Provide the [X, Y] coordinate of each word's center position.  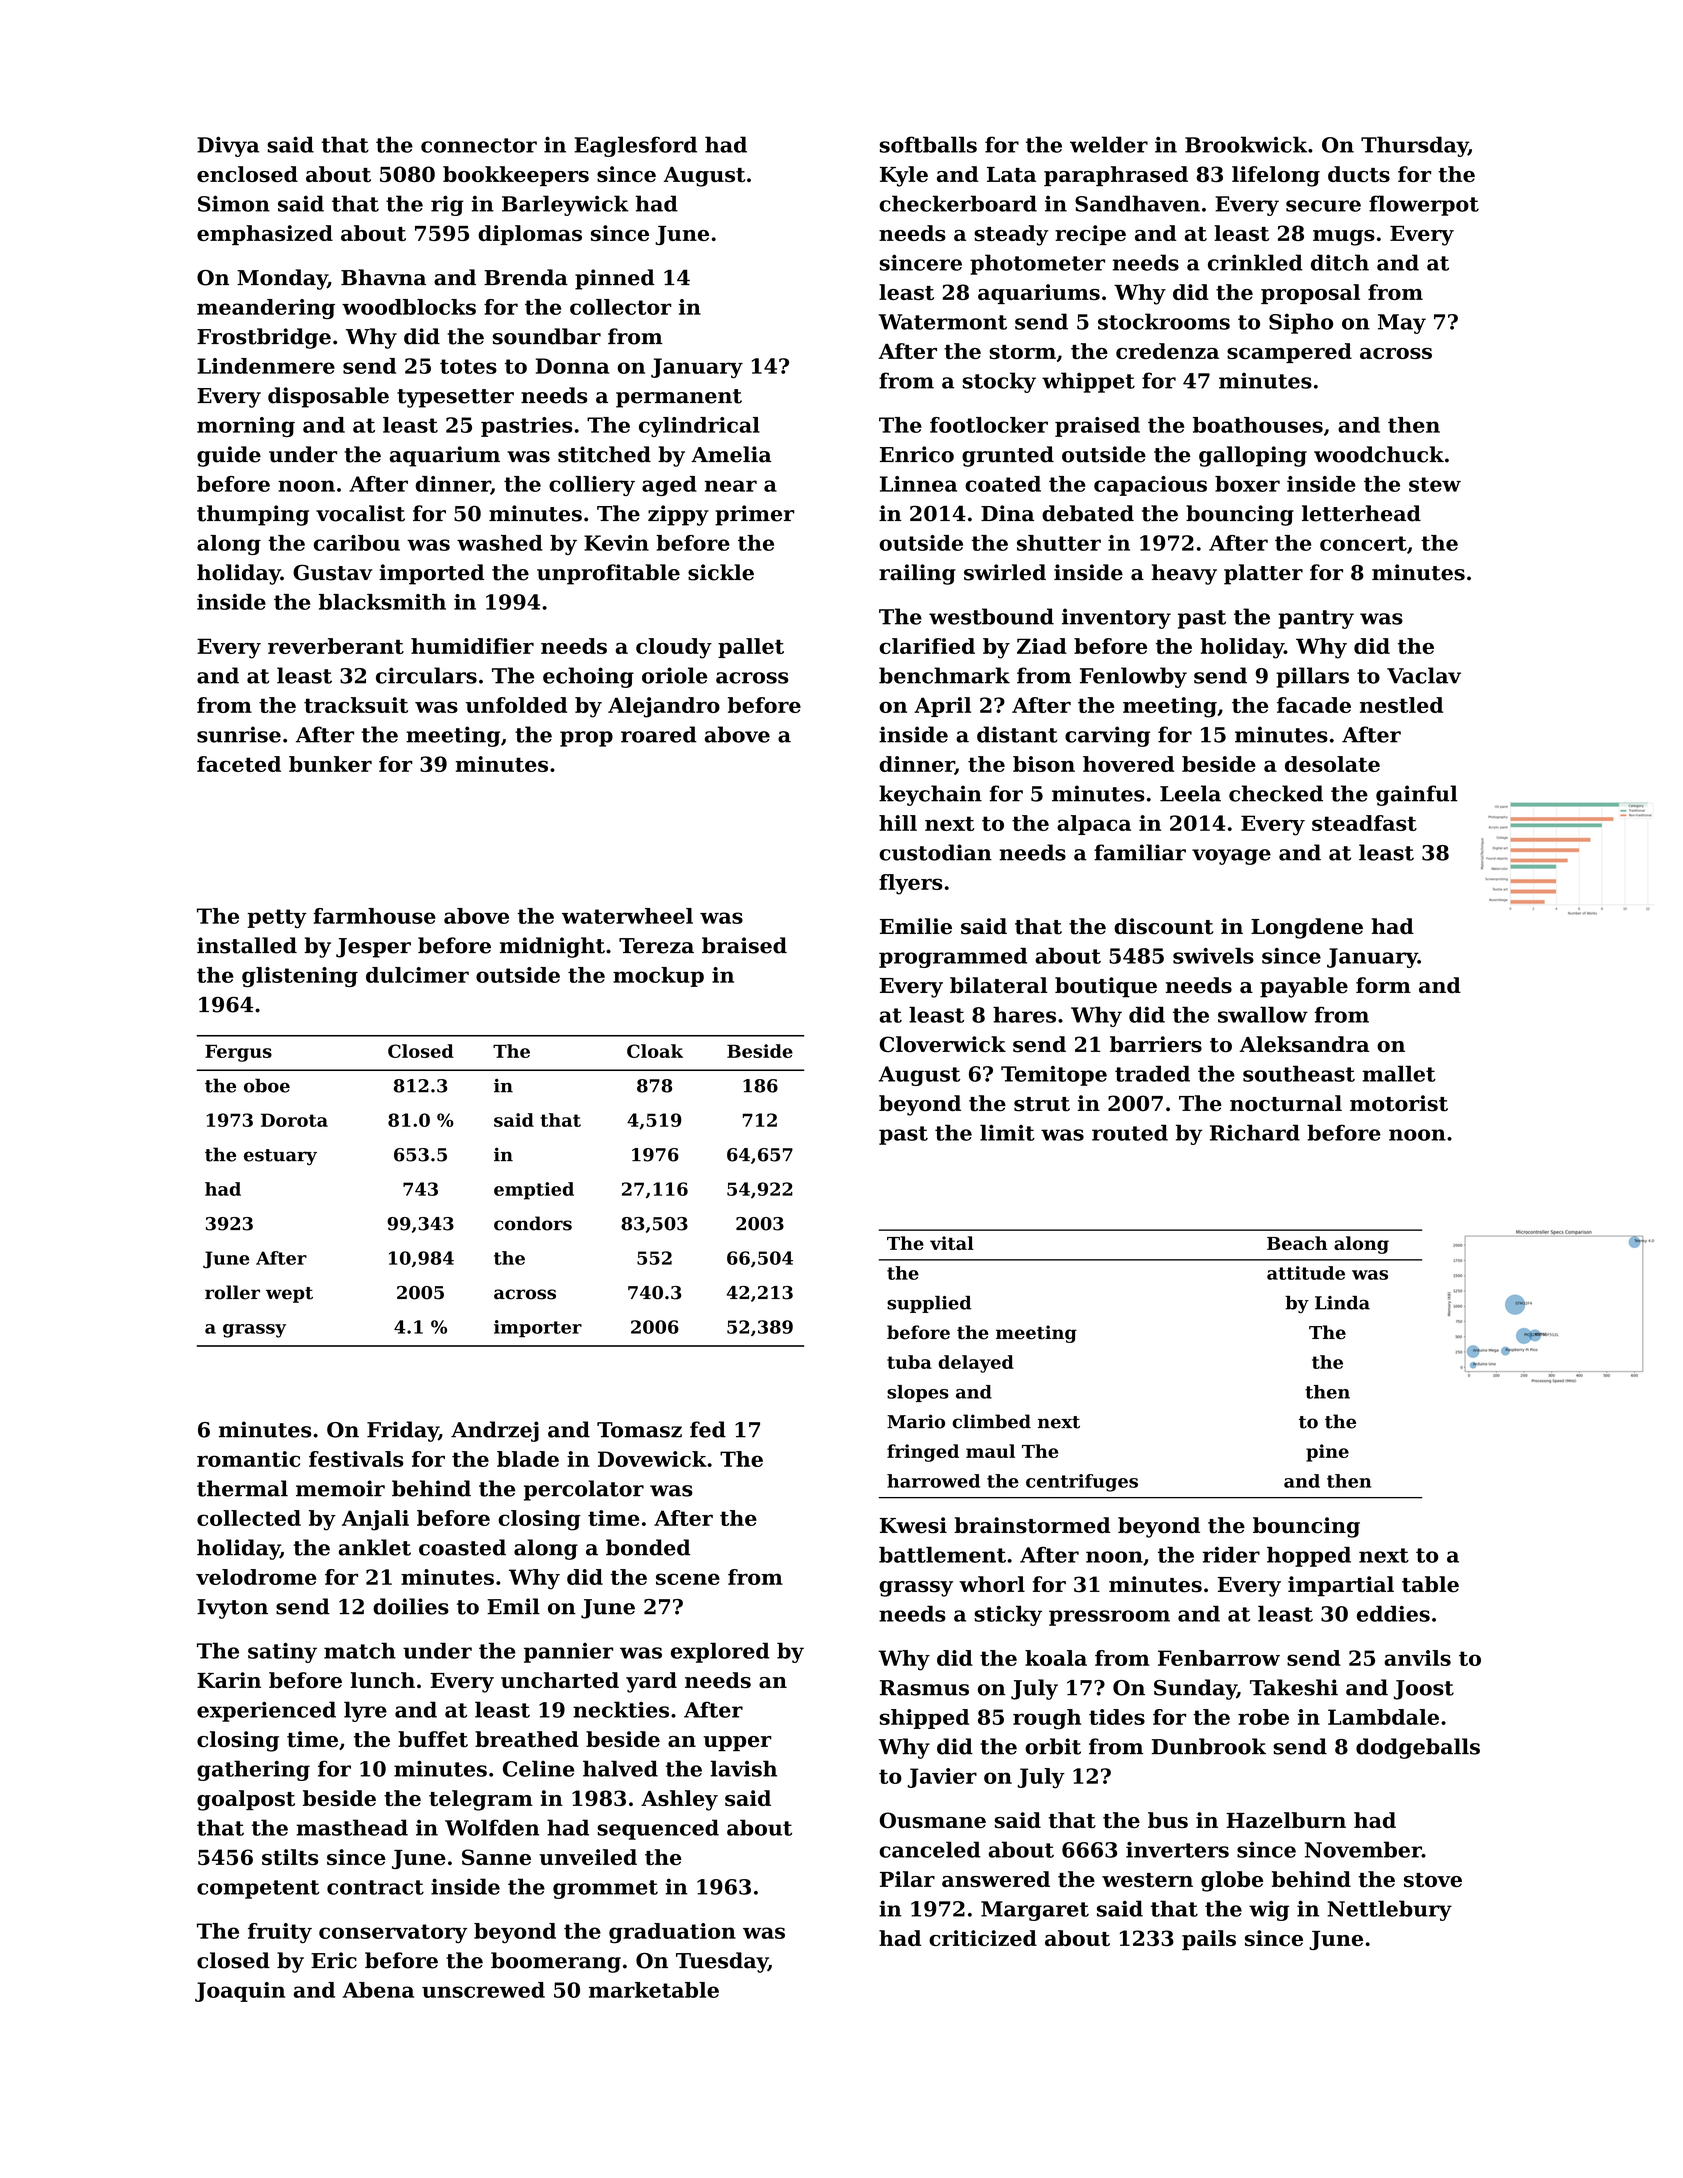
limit [1007, 1132]
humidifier [472, 646]
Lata [1011, 174]
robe [1263, 1717]
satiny [282, 1653]
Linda [1342, 1302]
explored [720, 1652]
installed [247, 945]
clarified [927, 646]
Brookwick [1246, 144]
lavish [744, 1768]
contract [375, 1887]
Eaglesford [635, 146]
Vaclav [1424, 675]
